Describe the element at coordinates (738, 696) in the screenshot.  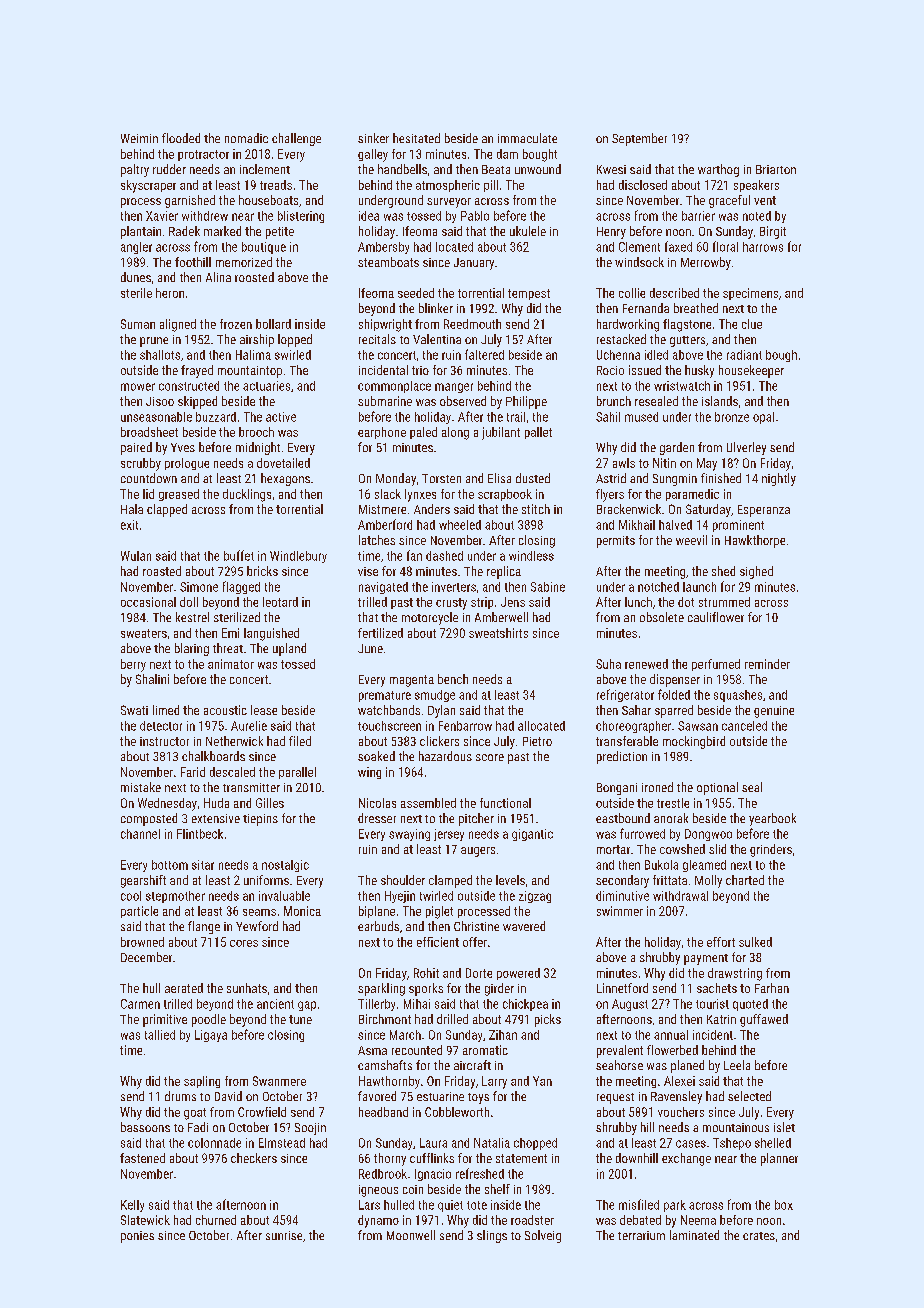
I see `squashes` at that location.
